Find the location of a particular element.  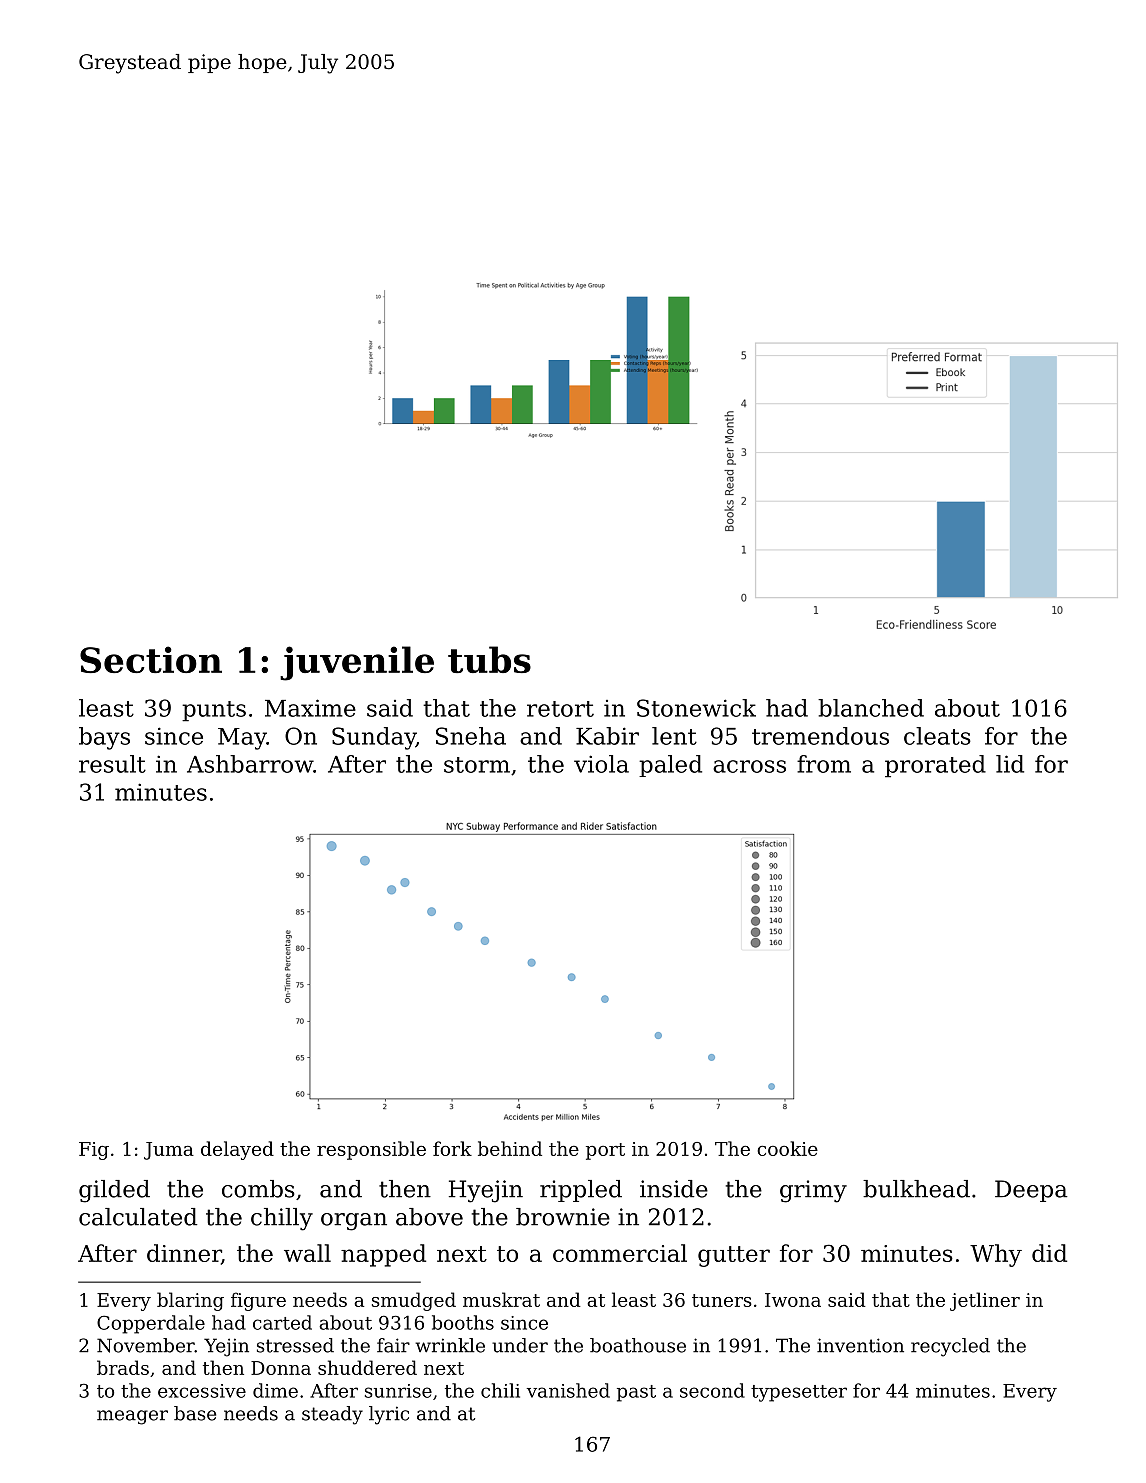

steady is located at coordinates (332, 1415).
